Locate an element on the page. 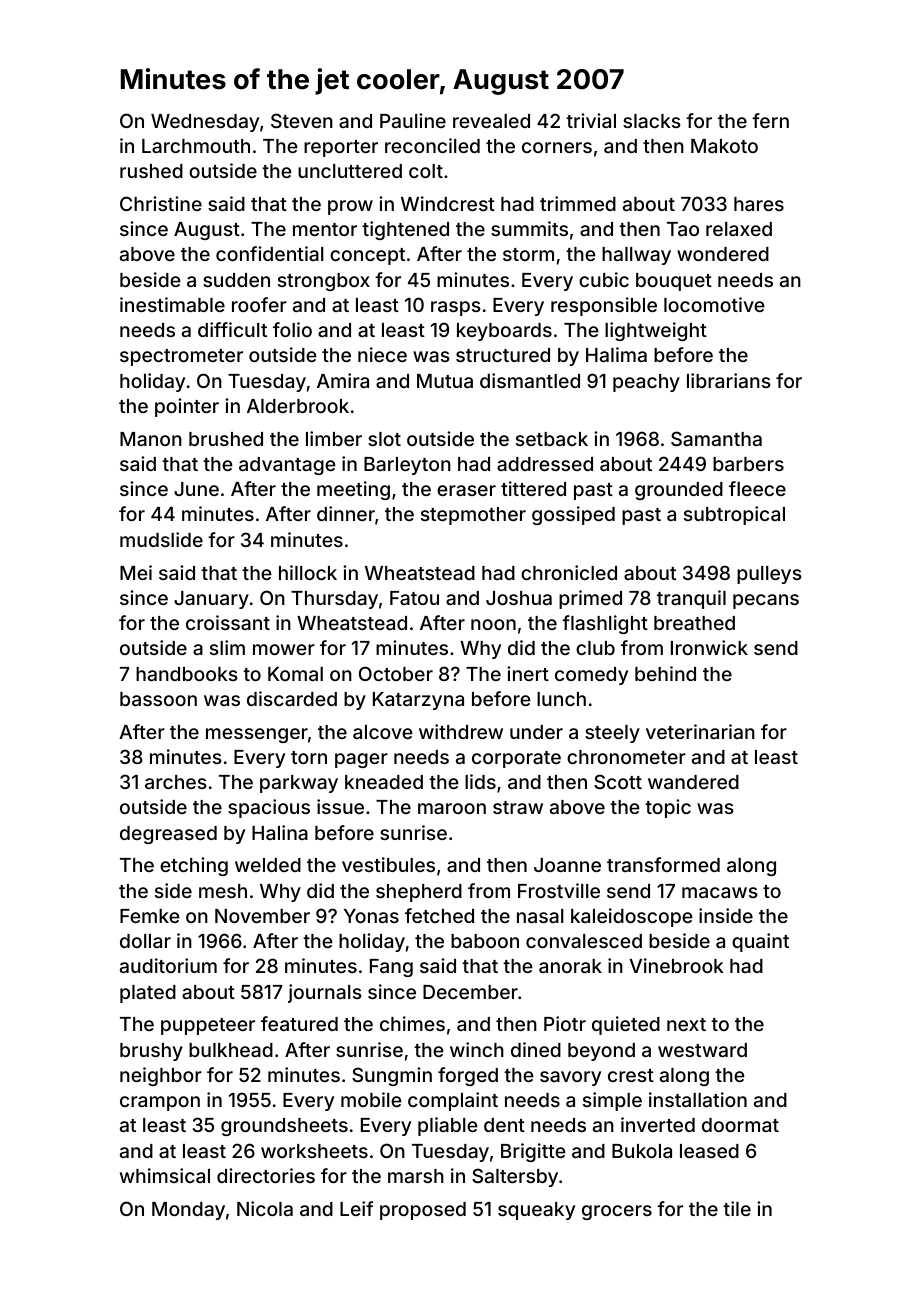  Monday is located at coordinates (188, 1211).
